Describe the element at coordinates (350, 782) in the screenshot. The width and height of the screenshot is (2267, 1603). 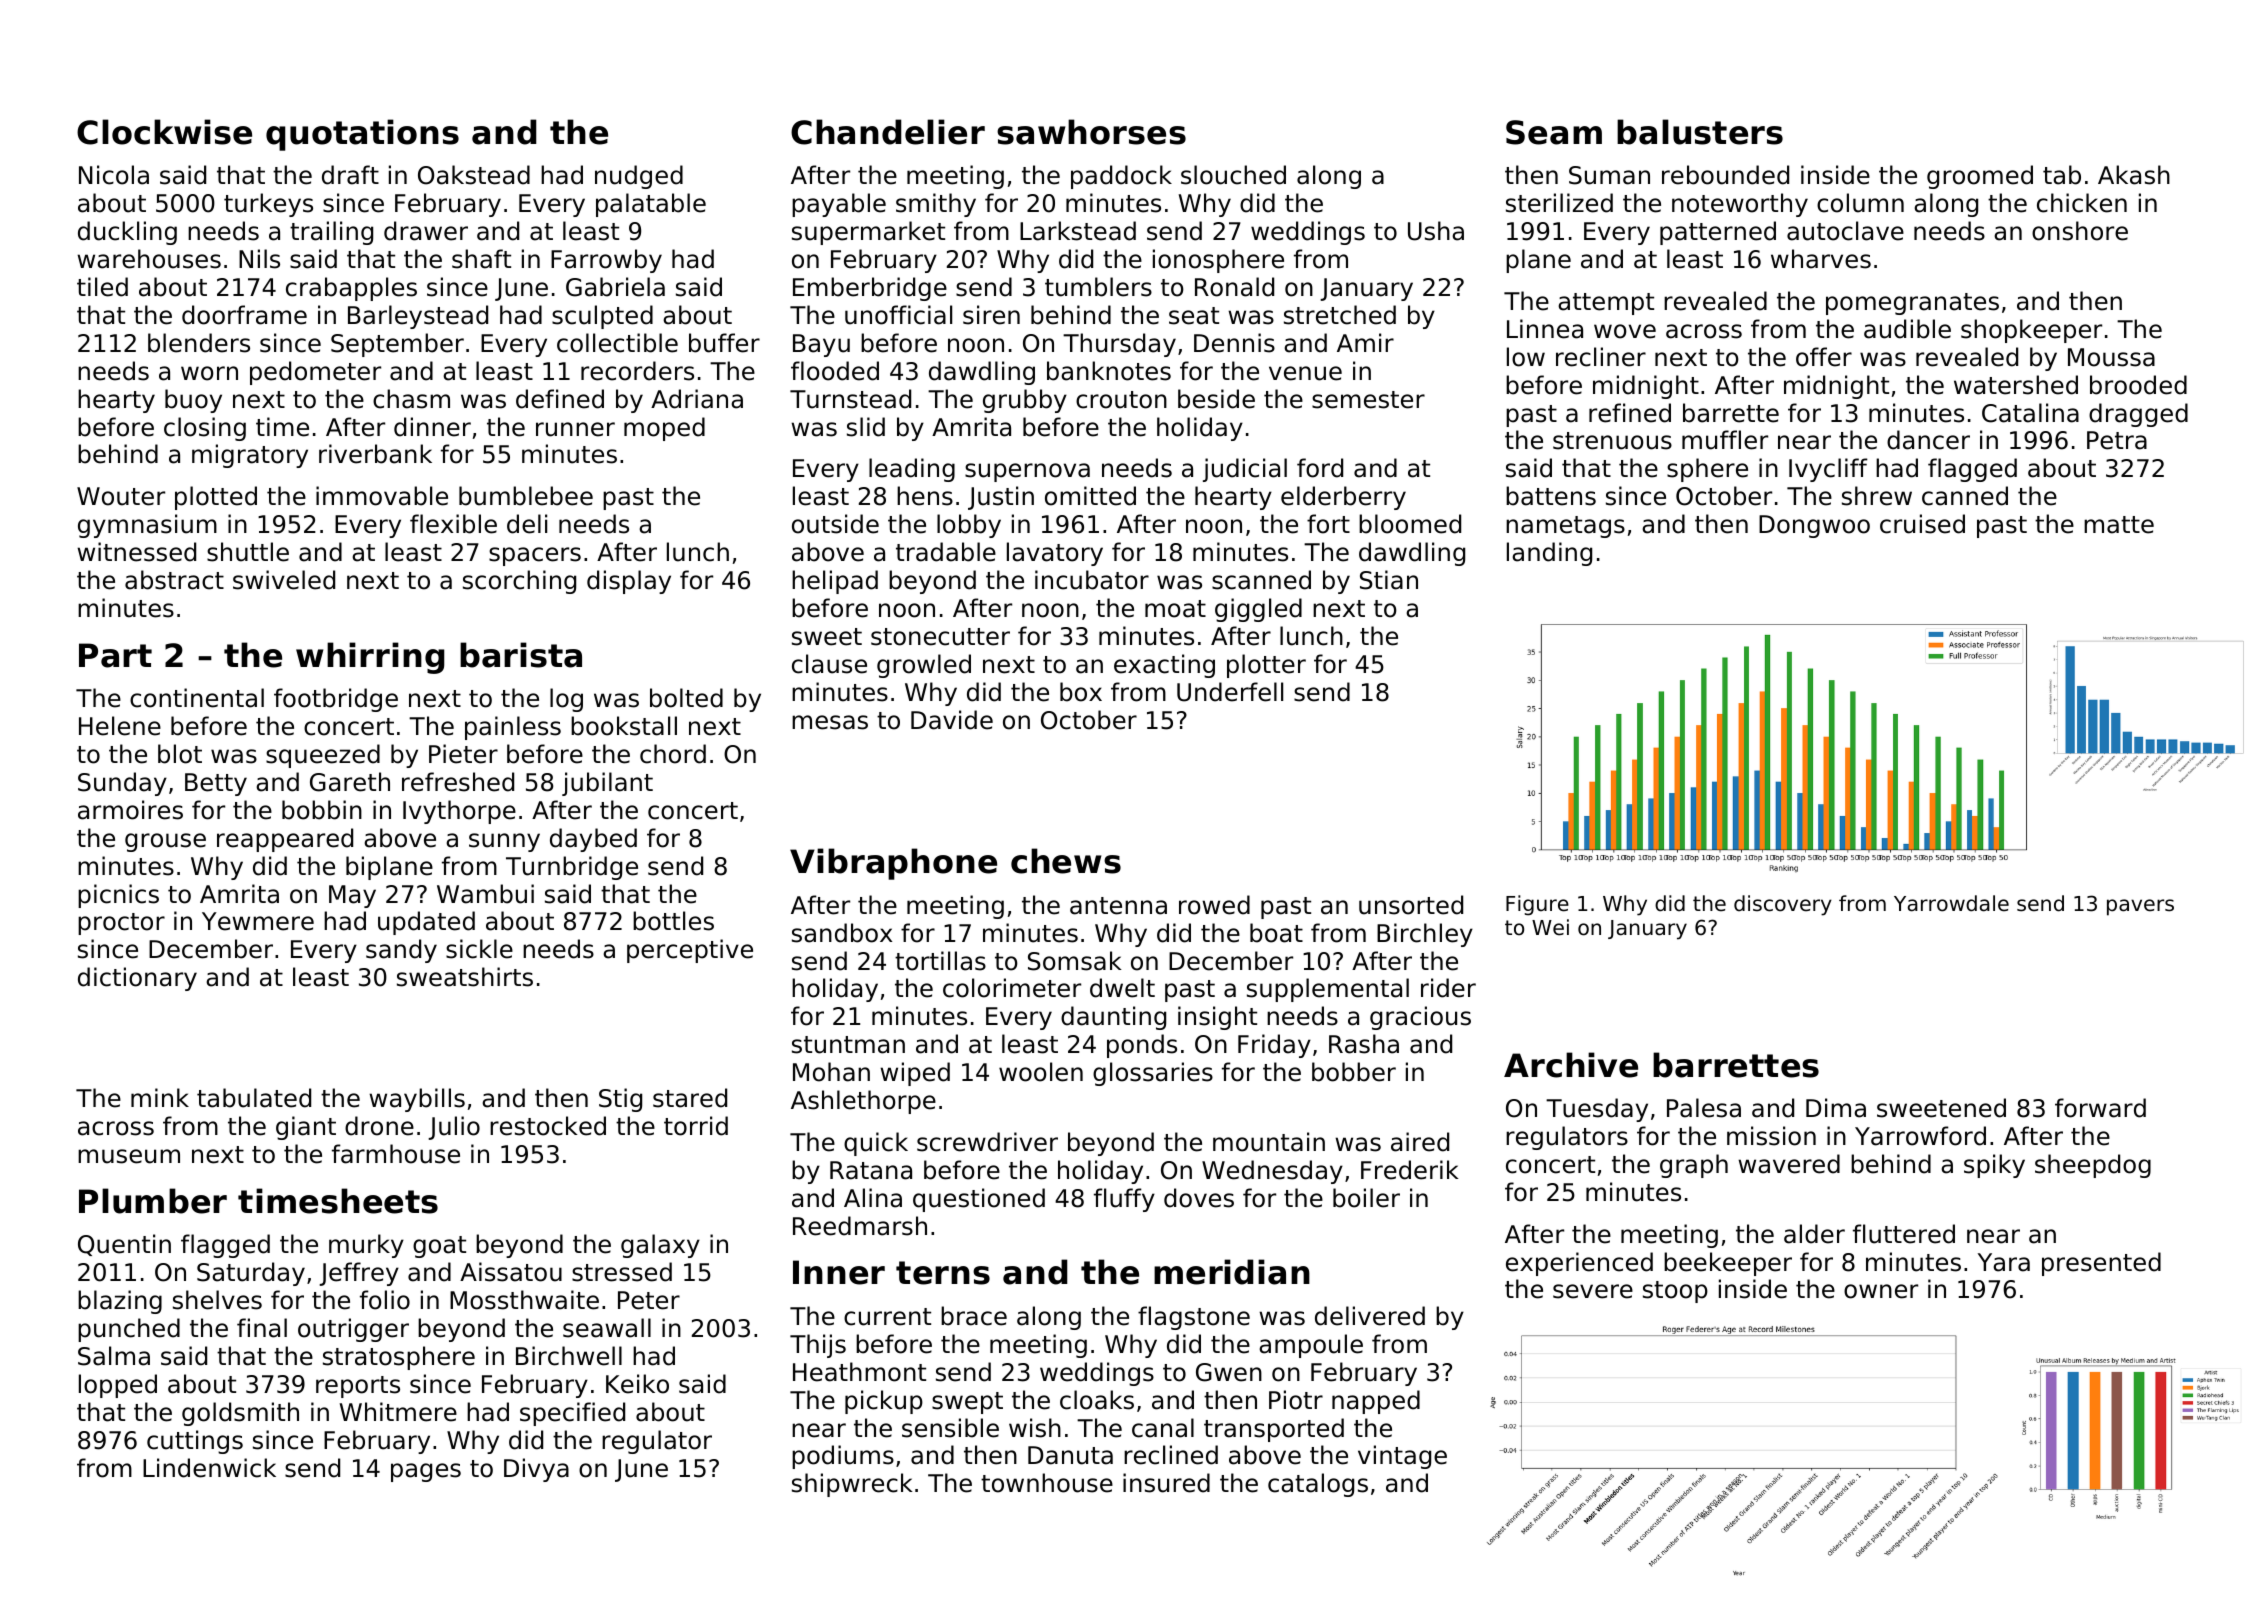
I see `Gareth` at that location.
